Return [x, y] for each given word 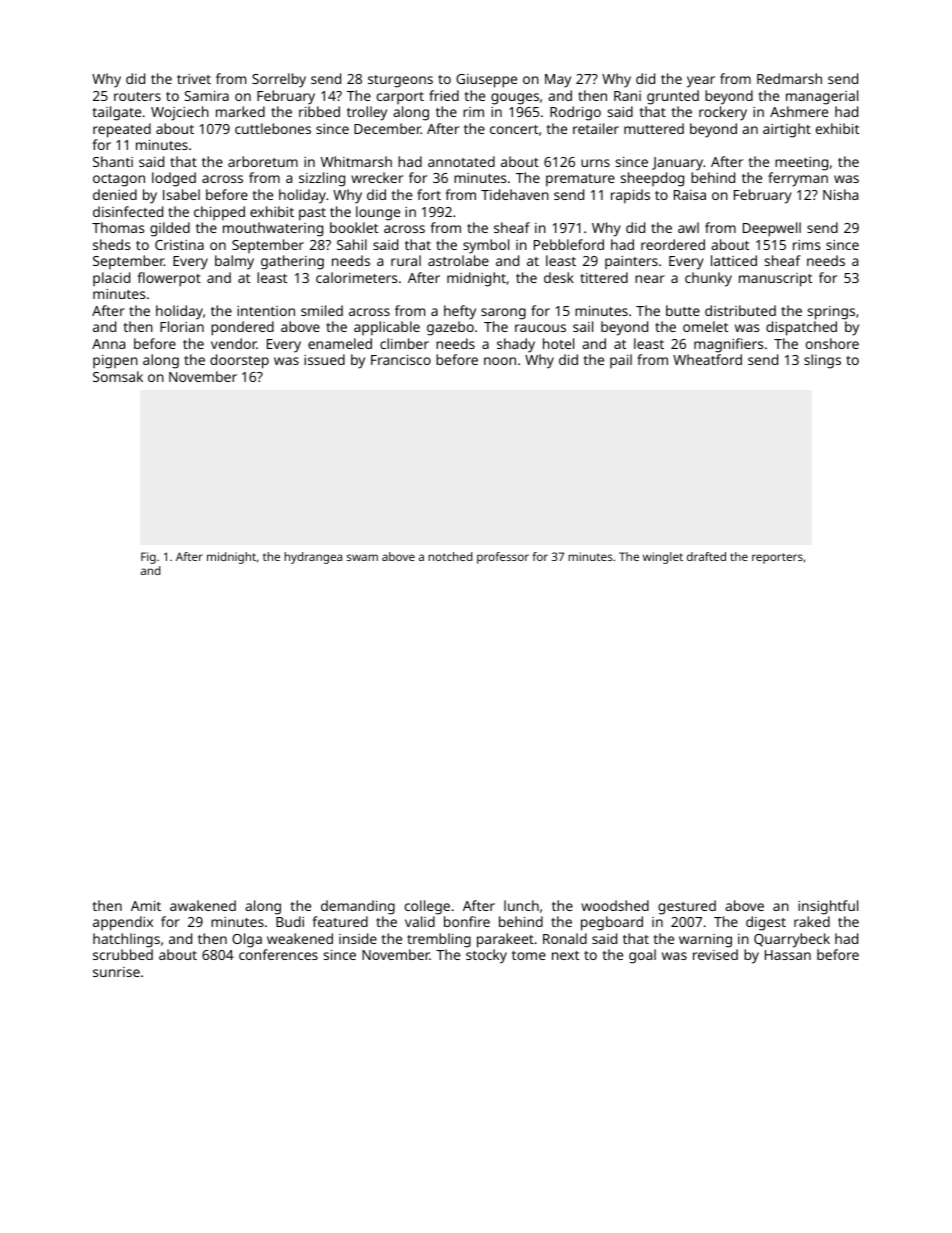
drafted [706, 556]
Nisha [840, 194]
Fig [148, 558]
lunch [521, 905]
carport [400, 98]
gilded [170, 229]
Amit [146, 906]
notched [450, 556]
